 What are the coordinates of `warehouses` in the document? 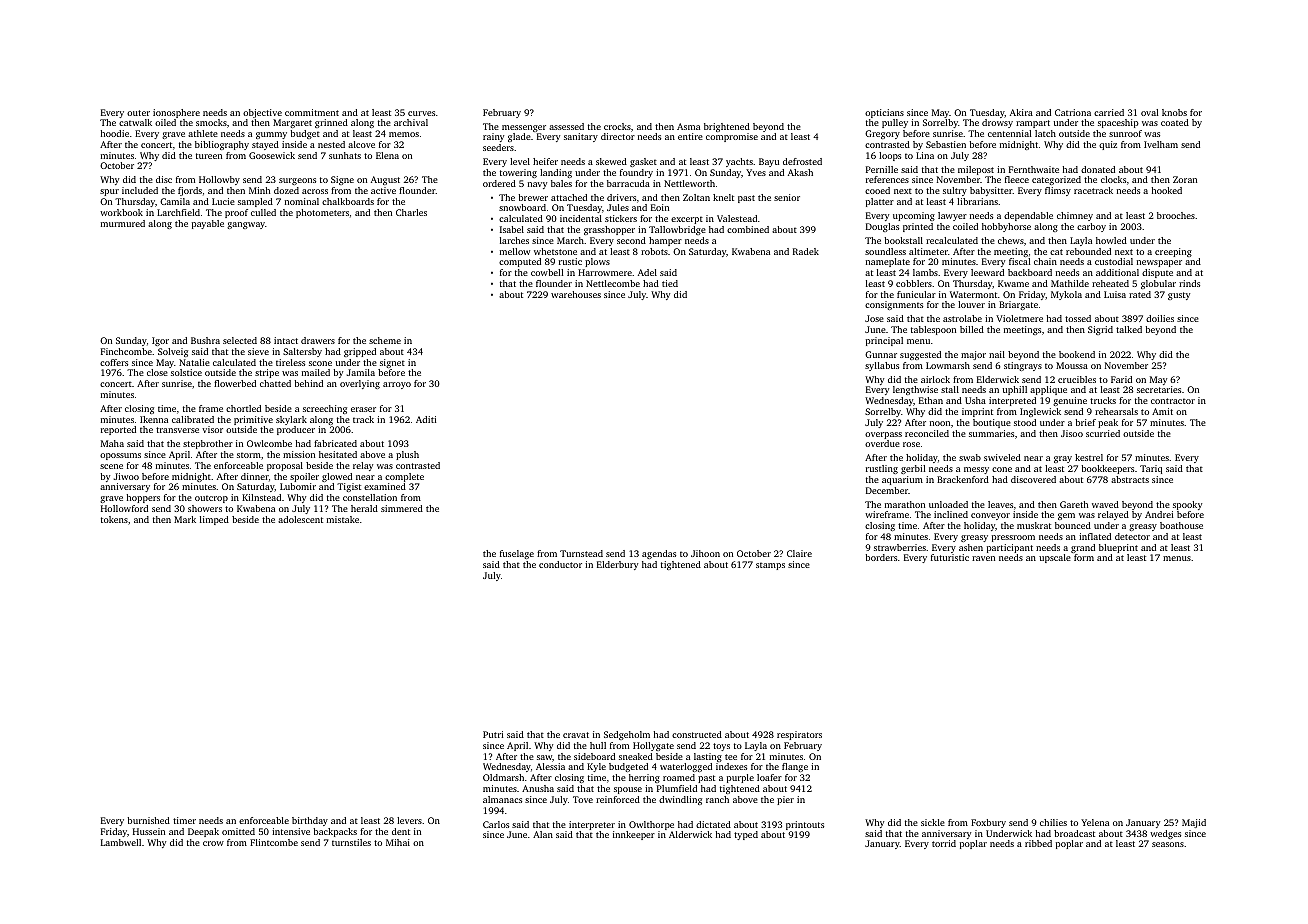 It's located at (576, 294).
